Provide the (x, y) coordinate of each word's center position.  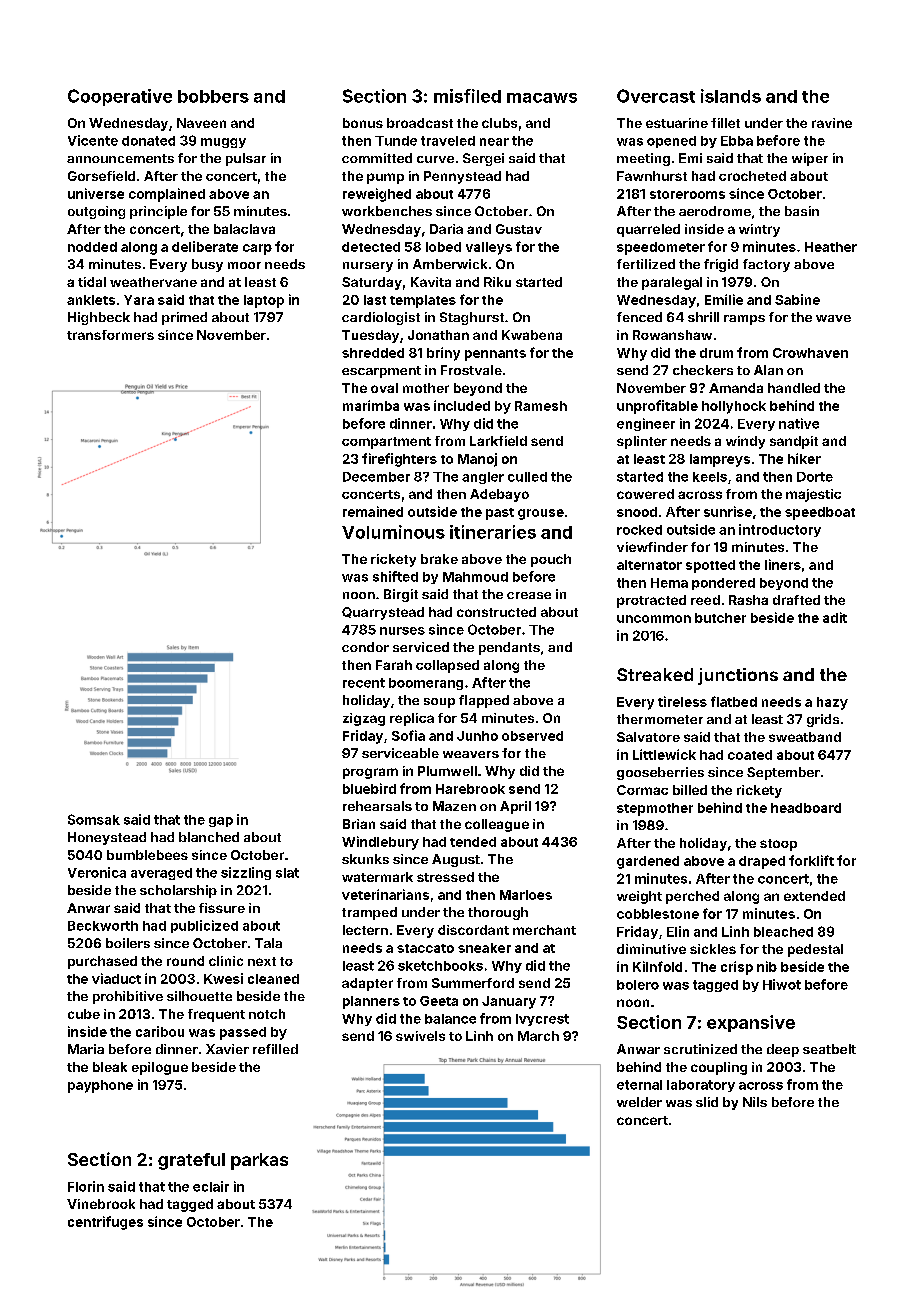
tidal (92, 282)
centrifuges (105, 1223)
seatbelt (829, 1049)
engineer (646, 424)
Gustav (519, 229)
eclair (211, 1186)
